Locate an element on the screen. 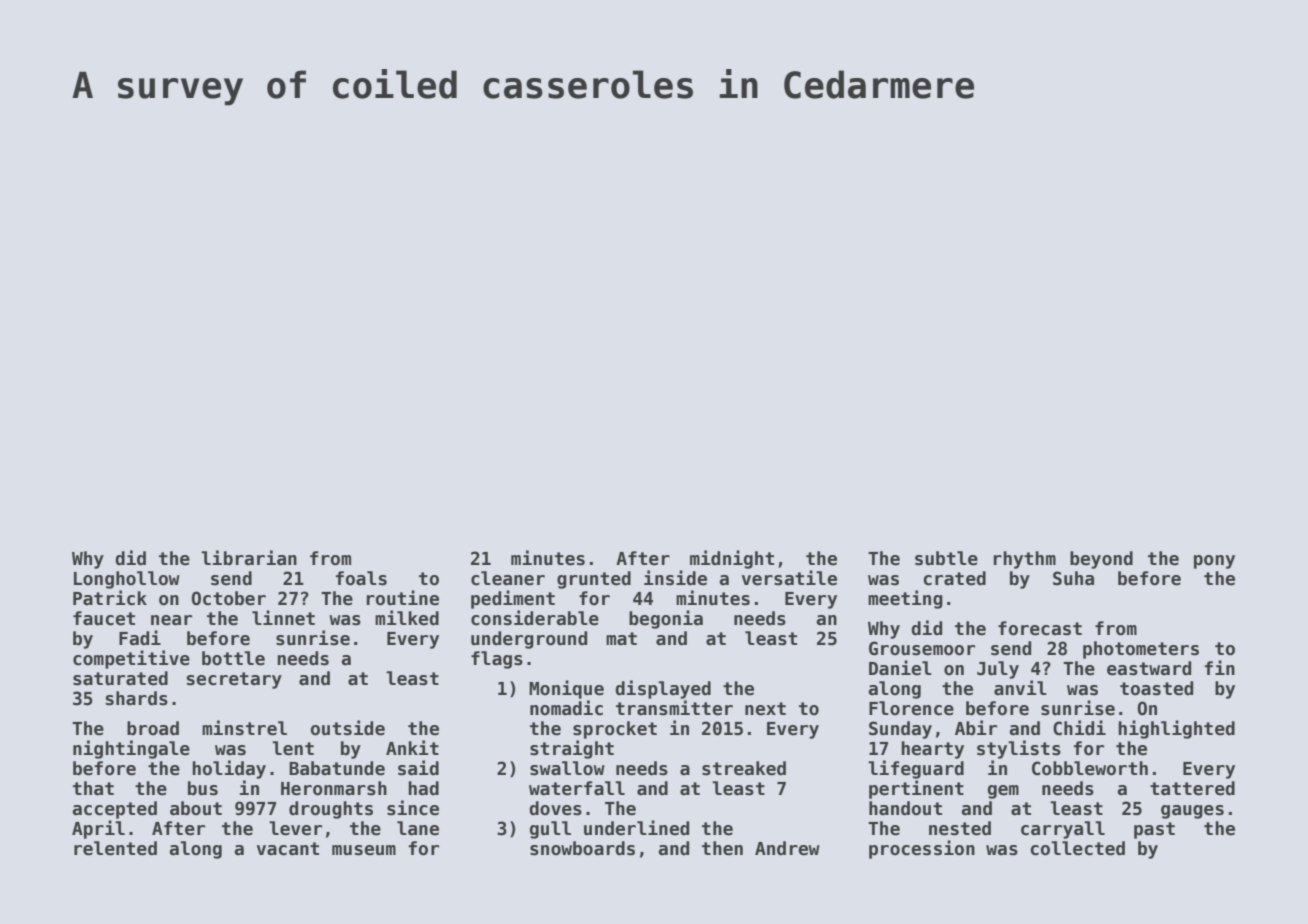  April is located at coordinates (98, 829).
